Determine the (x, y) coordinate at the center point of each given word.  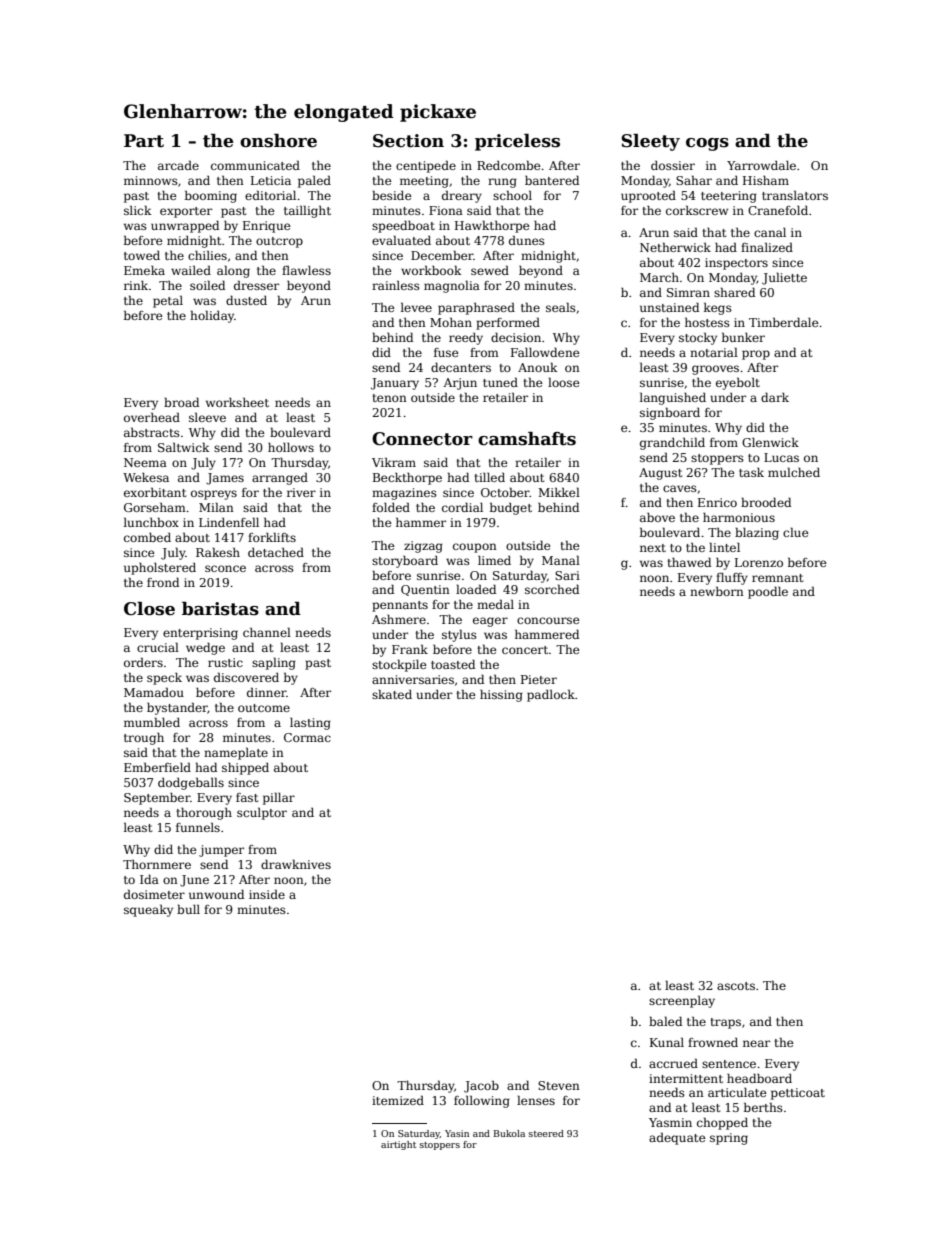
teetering (729, 197)
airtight (398, 1145)
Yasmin (670, 1122)
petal (168, 301)
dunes (527, 240)
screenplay (682, 1001)
